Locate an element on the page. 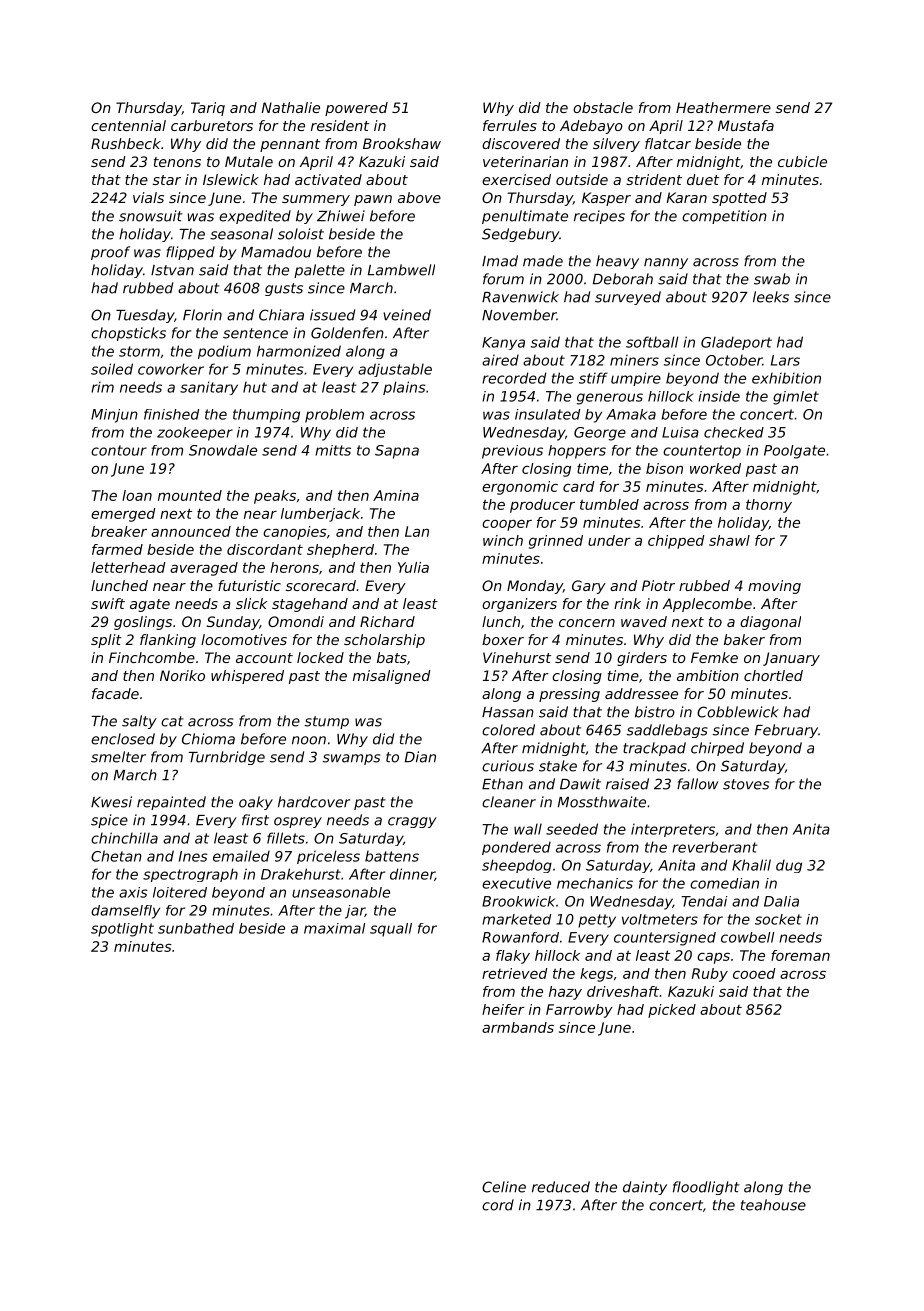  reduced is located at coordinates (561, 1187).
